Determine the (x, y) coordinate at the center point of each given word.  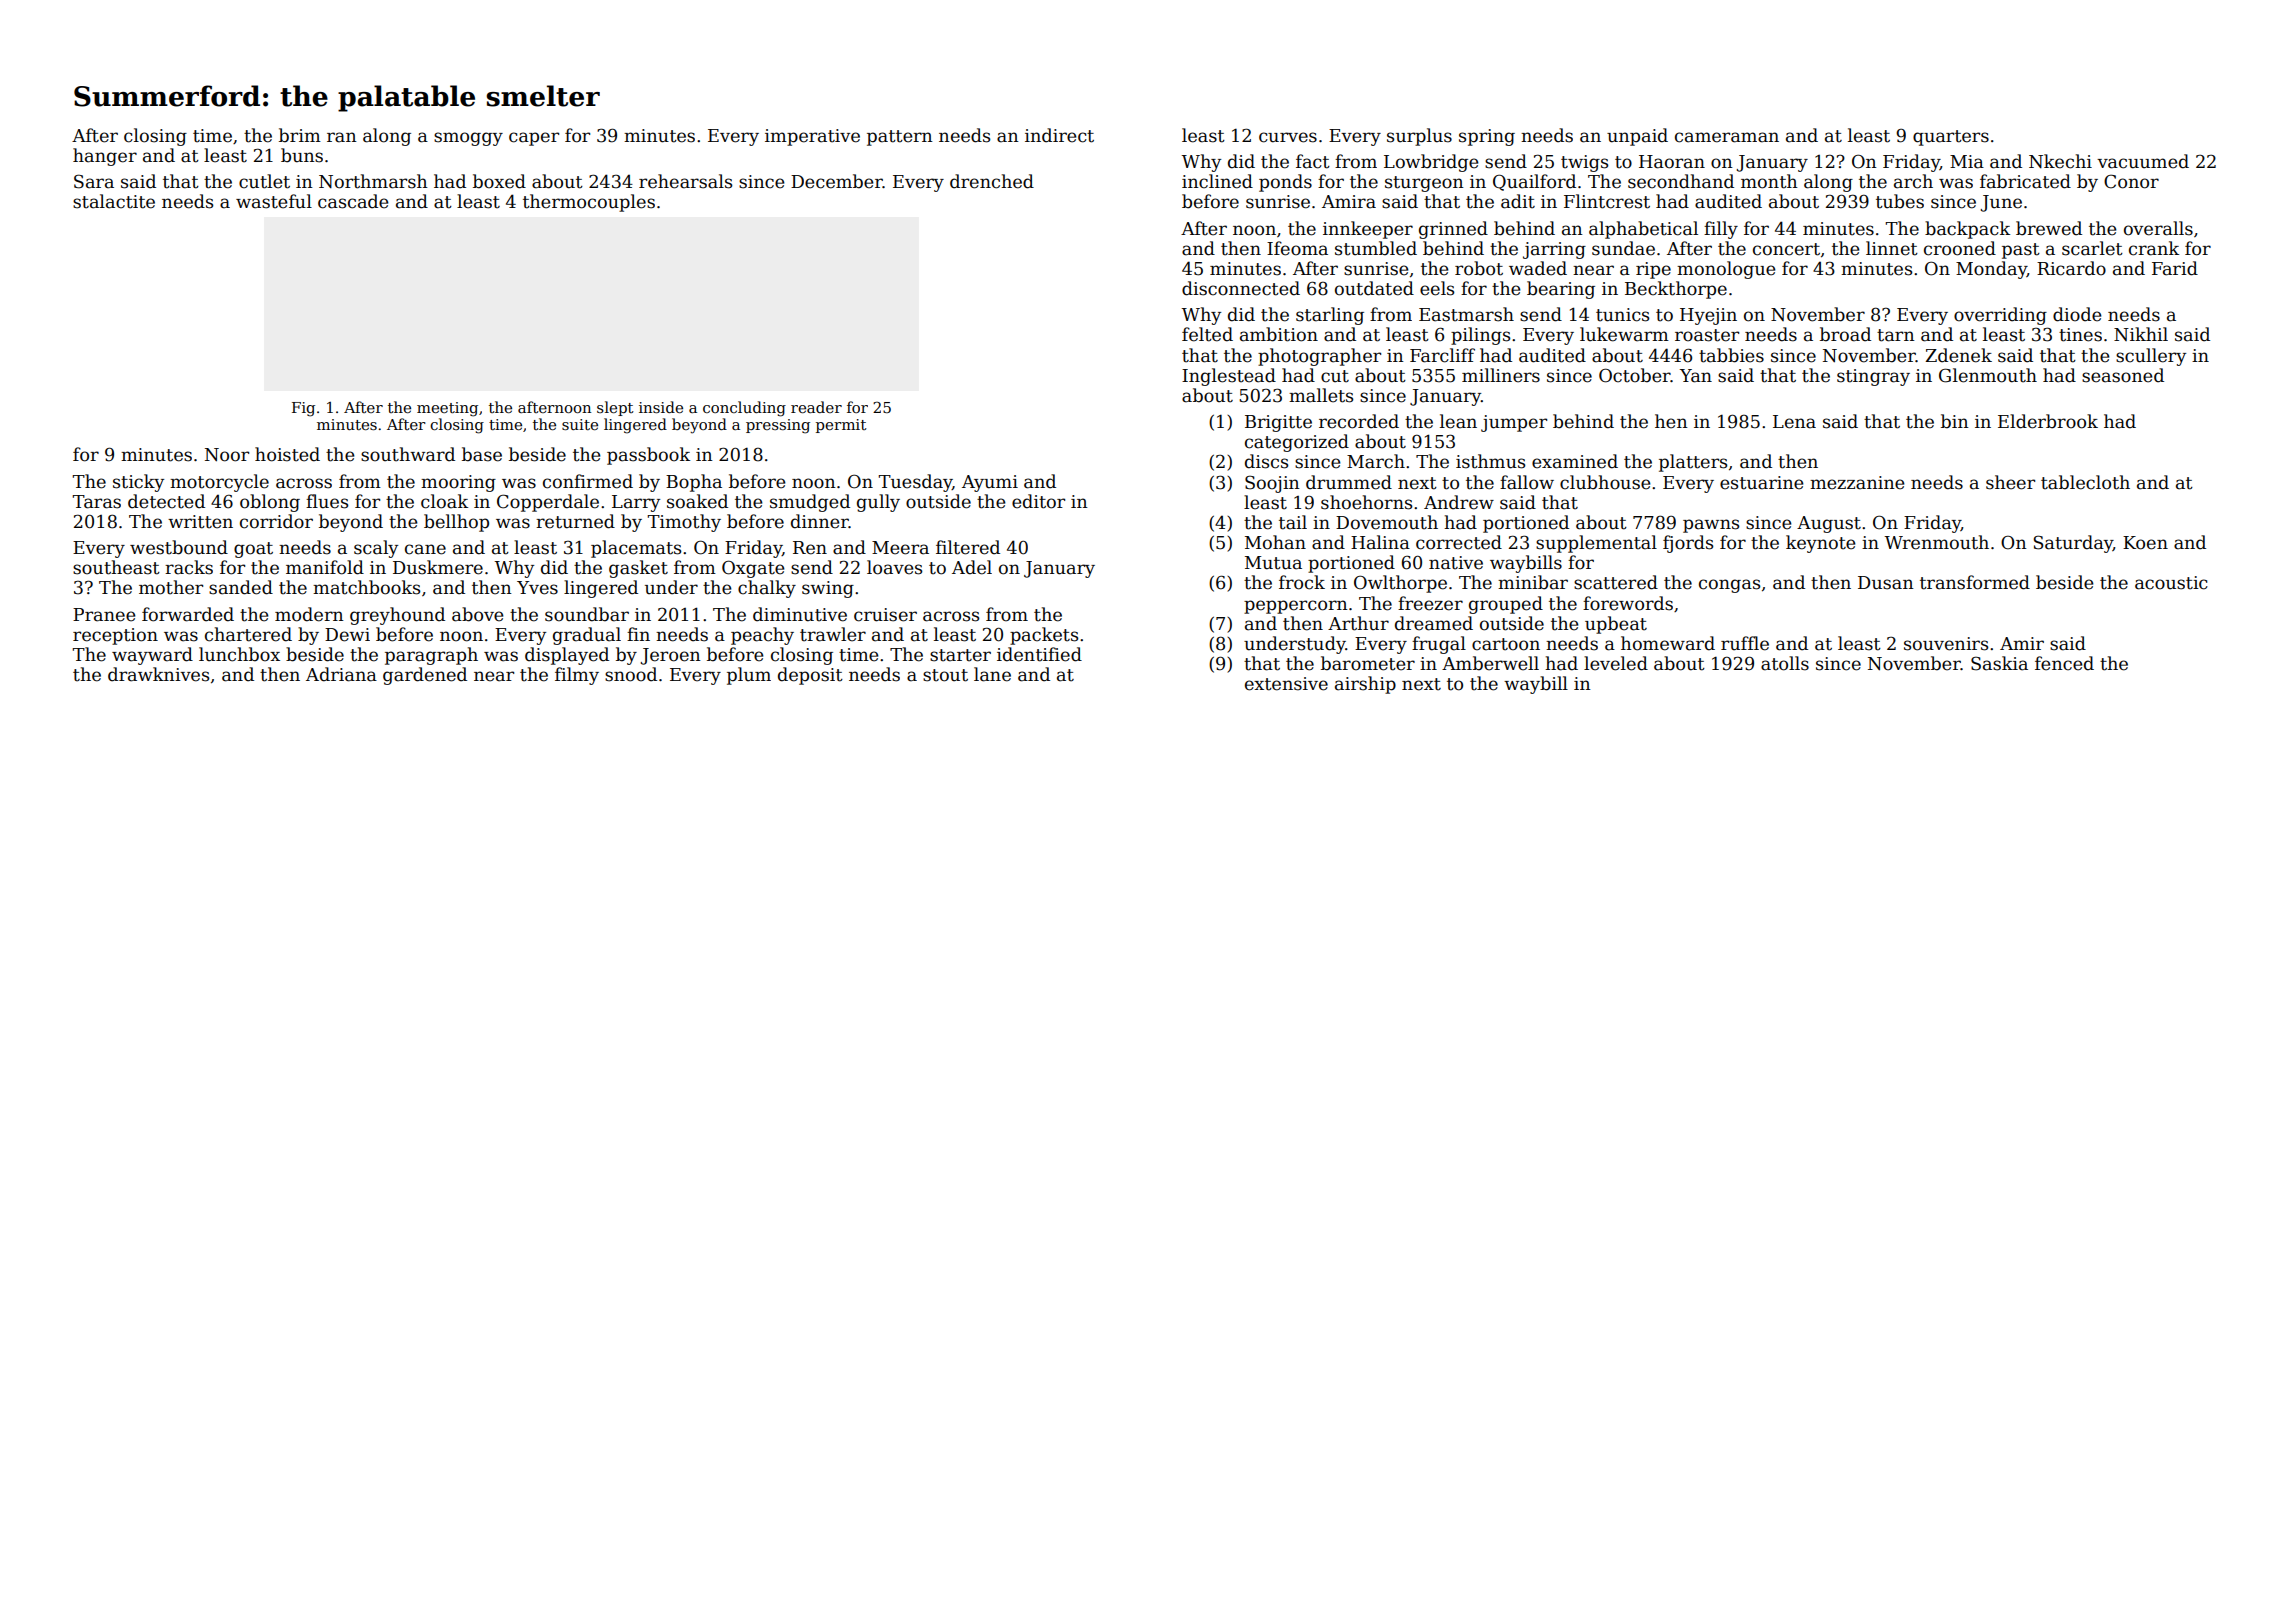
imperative (812, 137)
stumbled (1376, 248)
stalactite (114, 201)
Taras (96, 502)
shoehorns (1366, 502)
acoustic (2171, 583)
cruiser (885, 615)
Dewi (347, 635)
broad (1845, 334)
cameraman (1727, 137)
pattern (900, 138)
